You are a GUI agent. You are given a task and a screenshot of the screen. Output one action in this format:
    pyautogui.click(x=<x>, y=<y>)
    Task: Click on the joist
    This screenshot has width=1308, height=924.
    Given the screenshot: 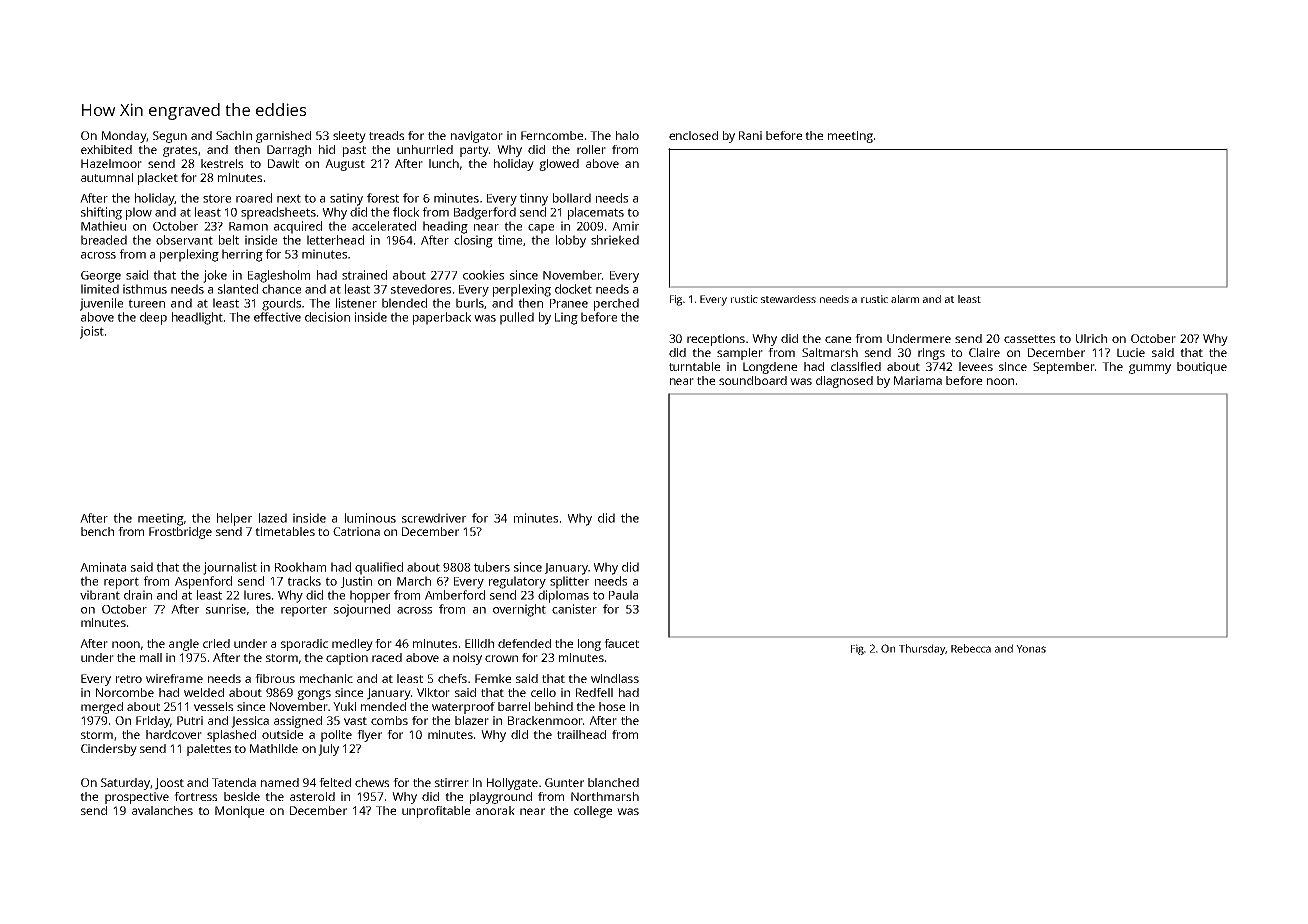 What is the action you would take?
    pyautogui.click(x=92, y=332)
